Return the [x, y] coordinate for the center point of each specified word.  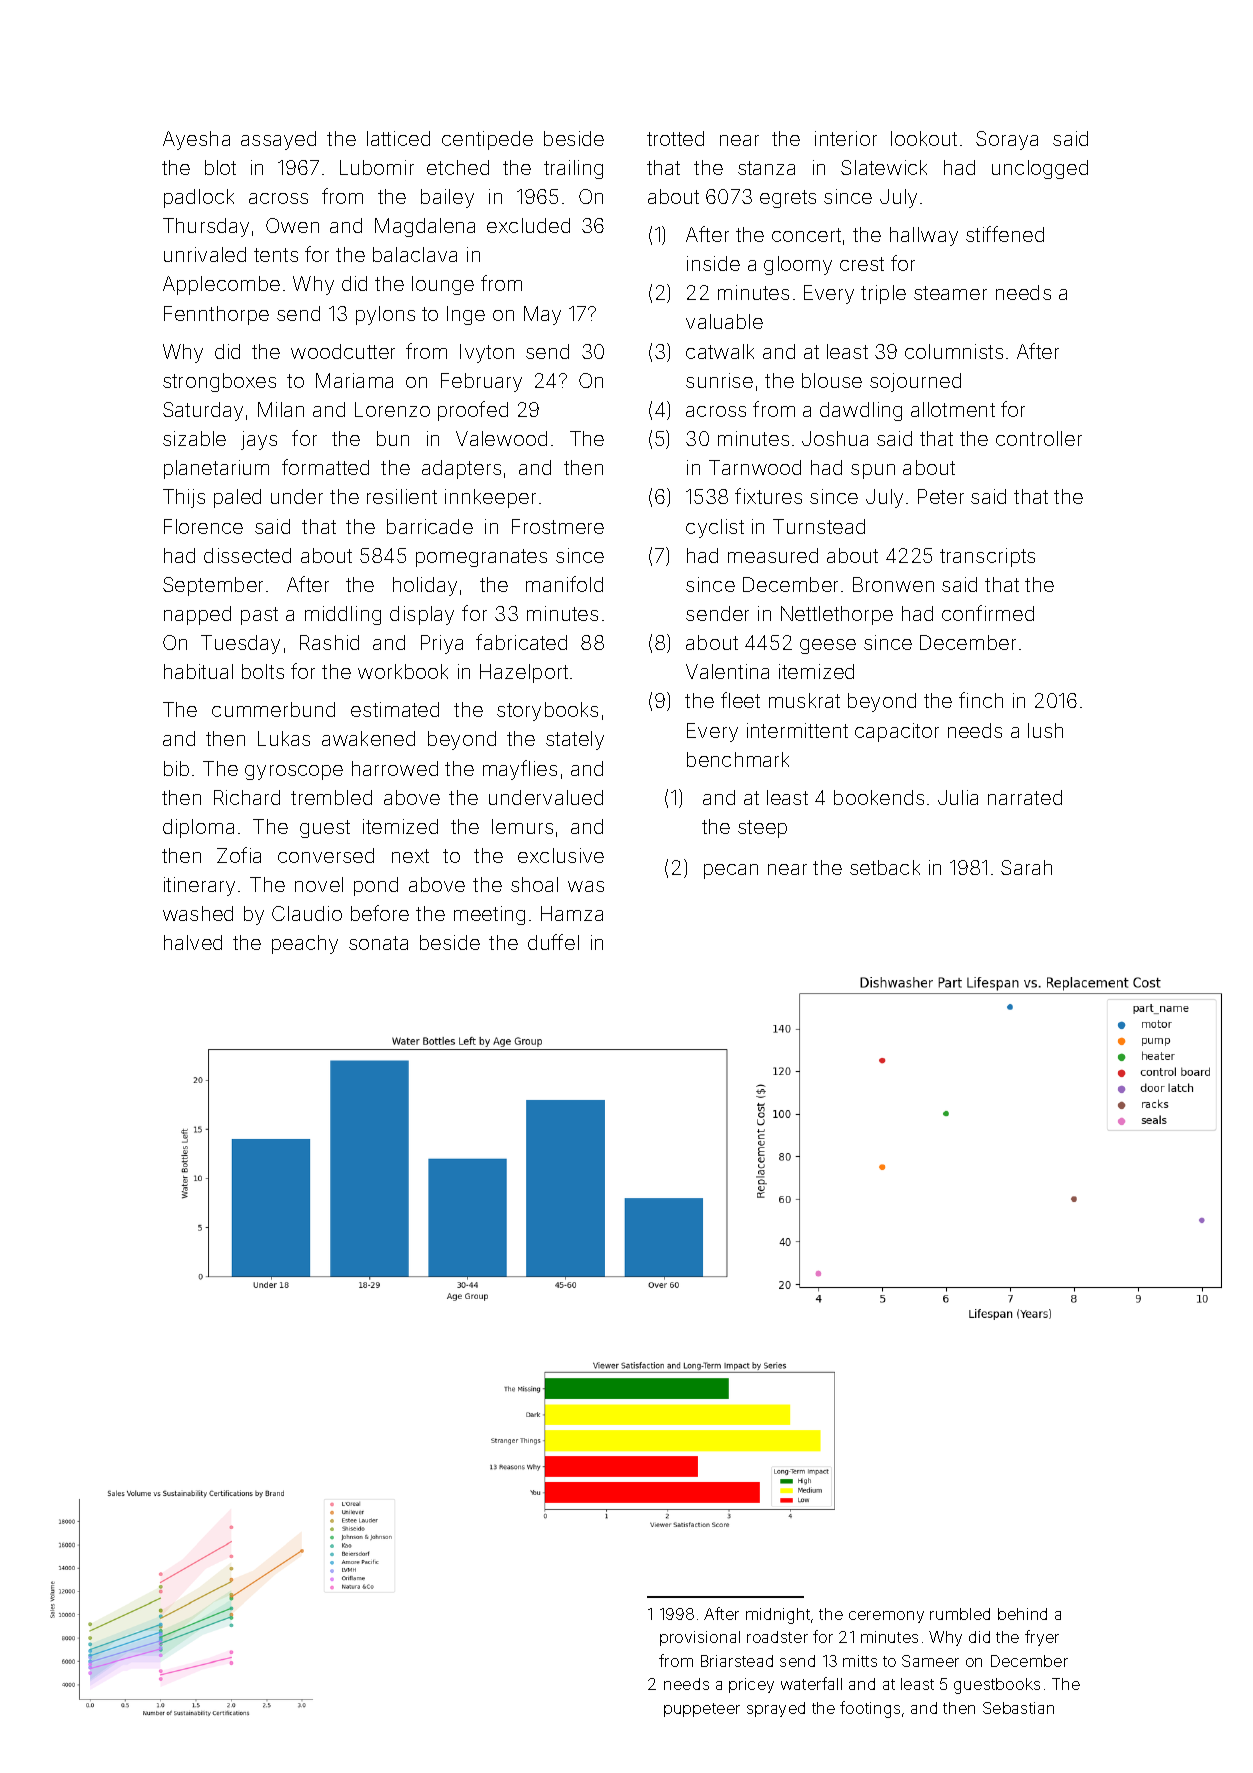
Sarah [1026, 867]
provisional [700, 1638]
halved [193, 942]
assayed [278, 140]
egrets [788, 199]
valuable [724, 321]
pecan [731, 871]
